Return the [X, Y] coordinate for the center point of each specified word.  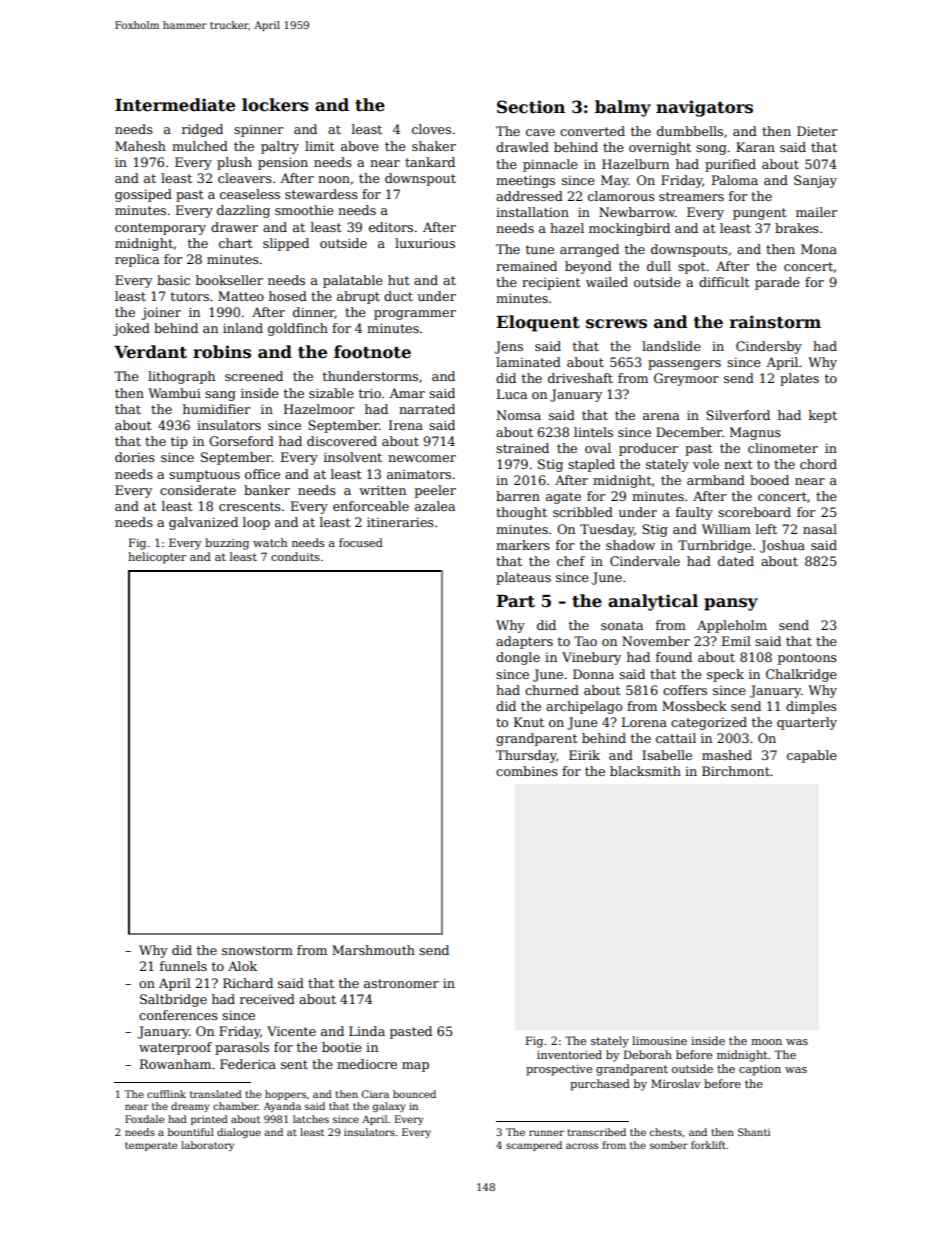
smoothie [304, 210]
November [656, 641]
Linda [367, 1031]
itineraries [400, 522]
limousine [659, 1040]
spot [691, 268]
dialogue [239, 1133]
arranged [589, 250]
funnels [183, 966]
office [262, 474]
